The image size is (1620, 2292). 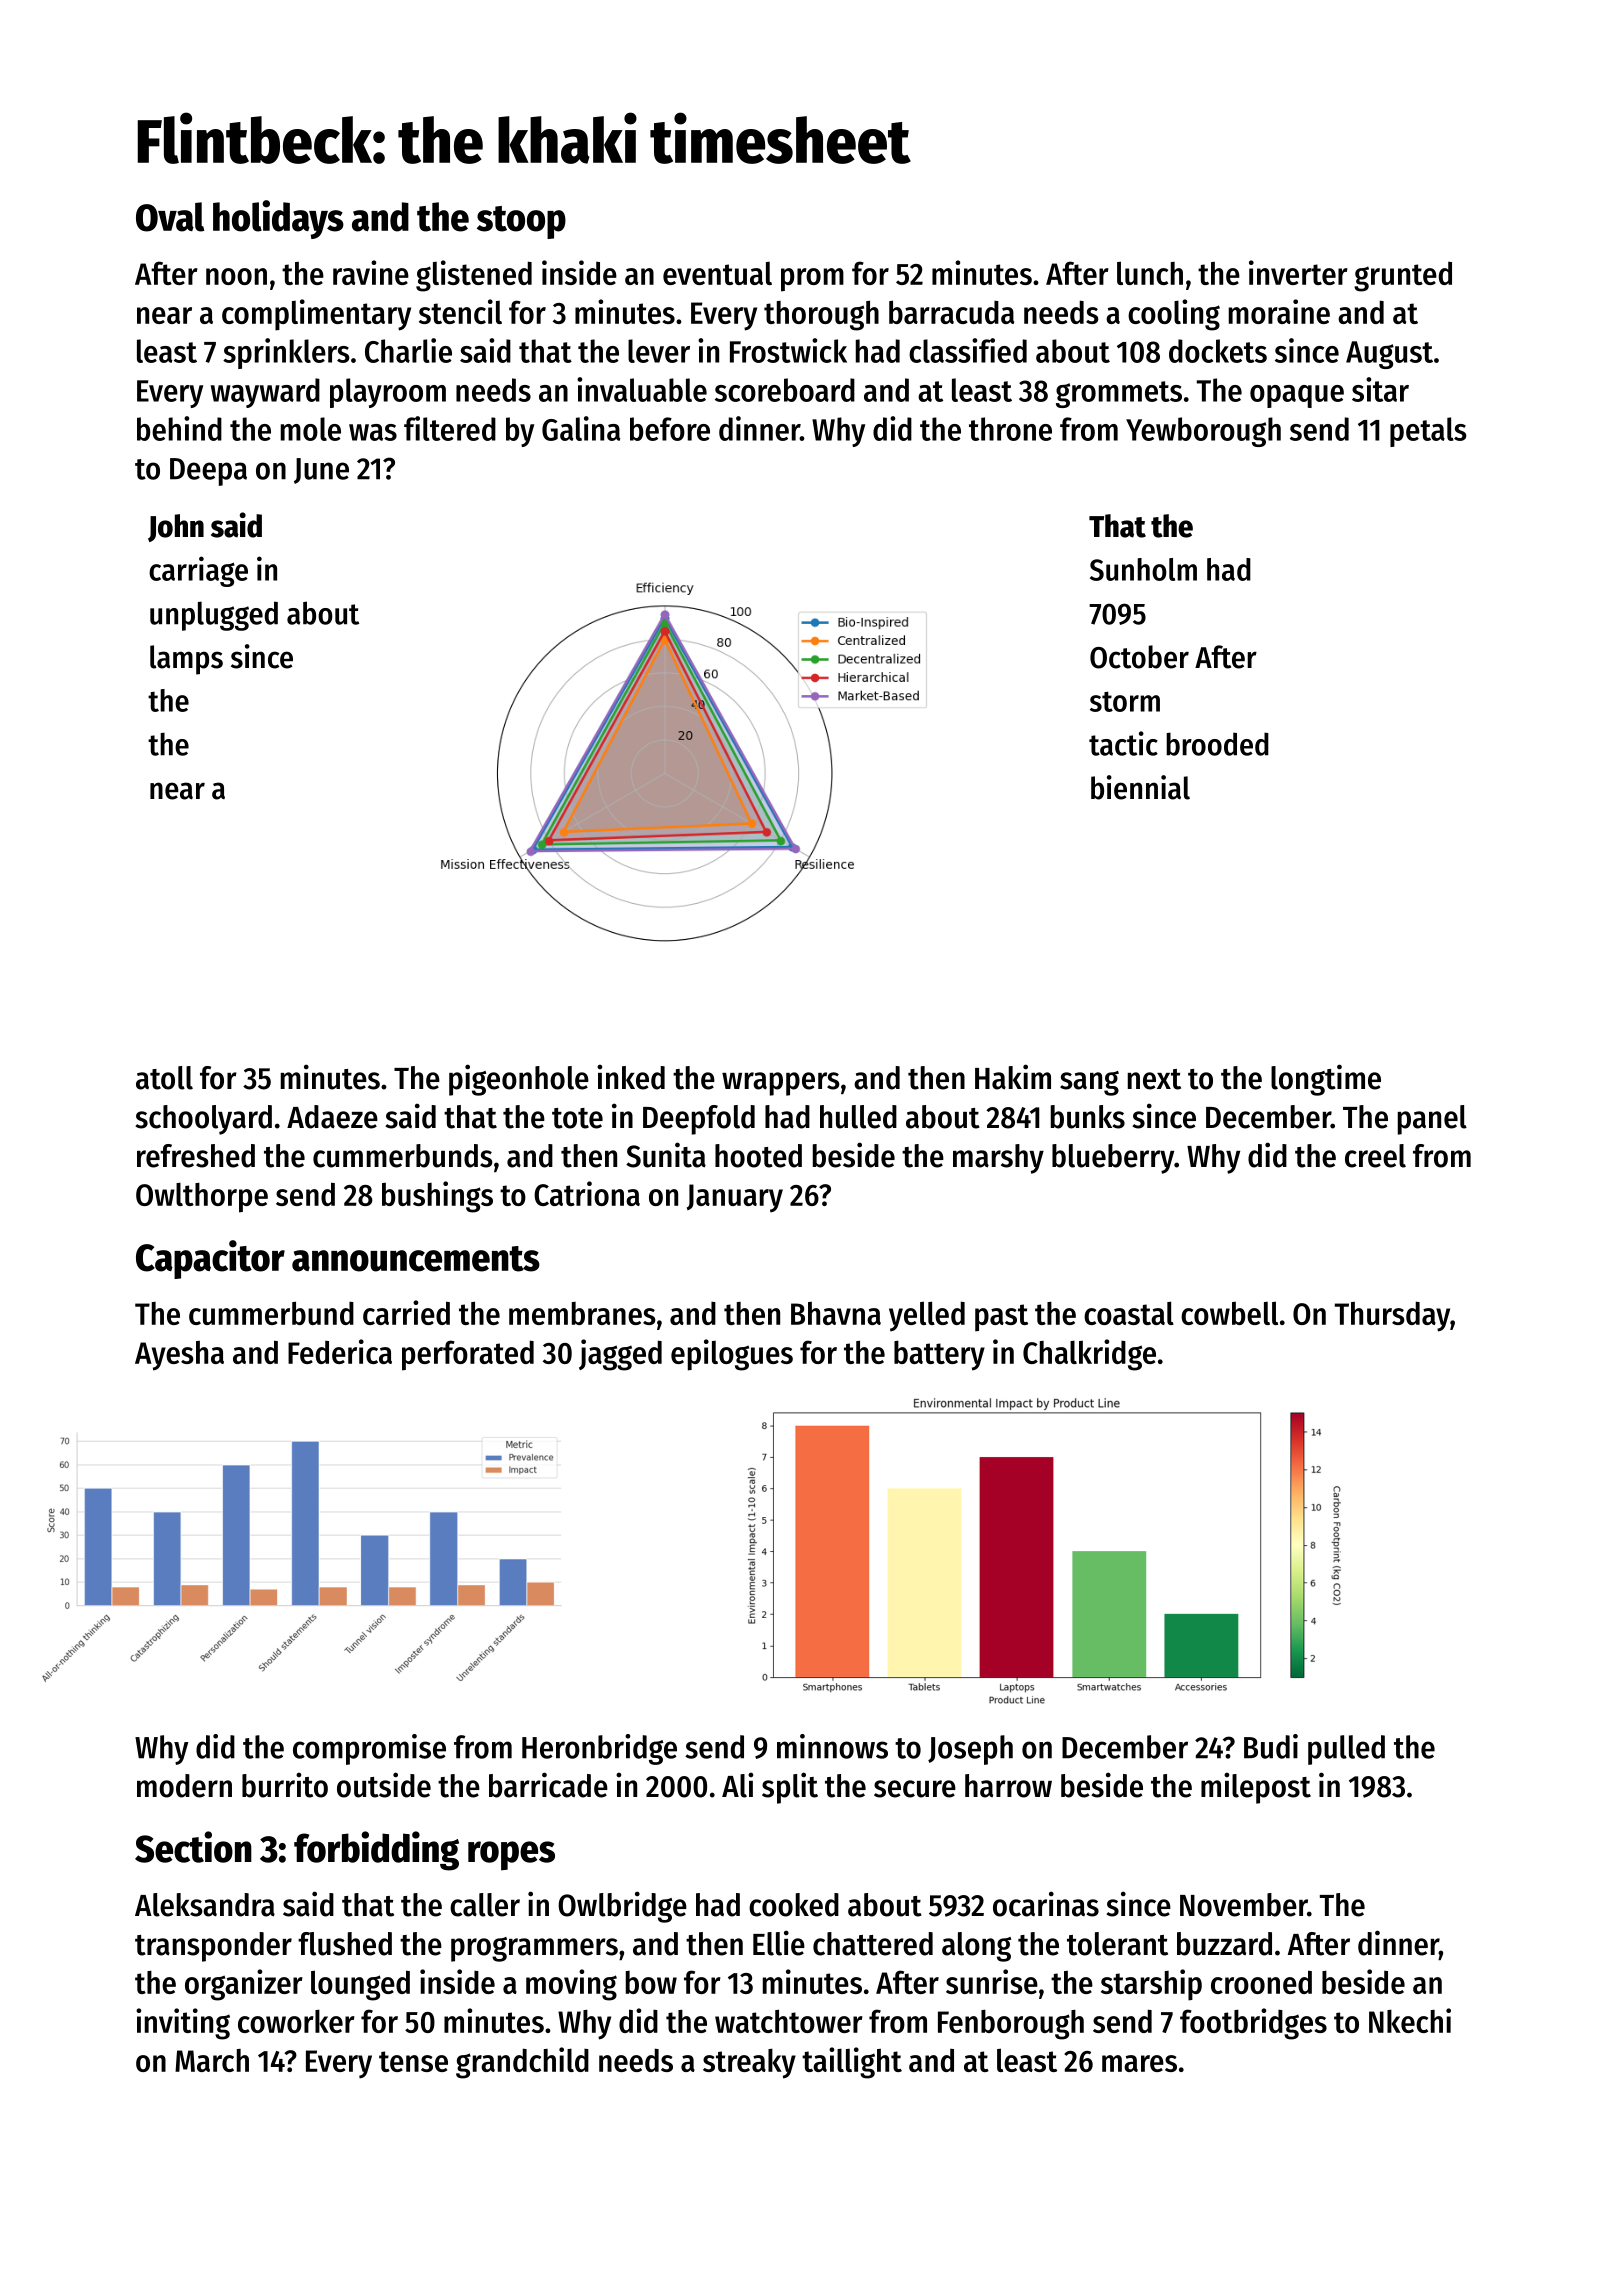 I want to click on wrappers, so click(x=781, y=1084).
